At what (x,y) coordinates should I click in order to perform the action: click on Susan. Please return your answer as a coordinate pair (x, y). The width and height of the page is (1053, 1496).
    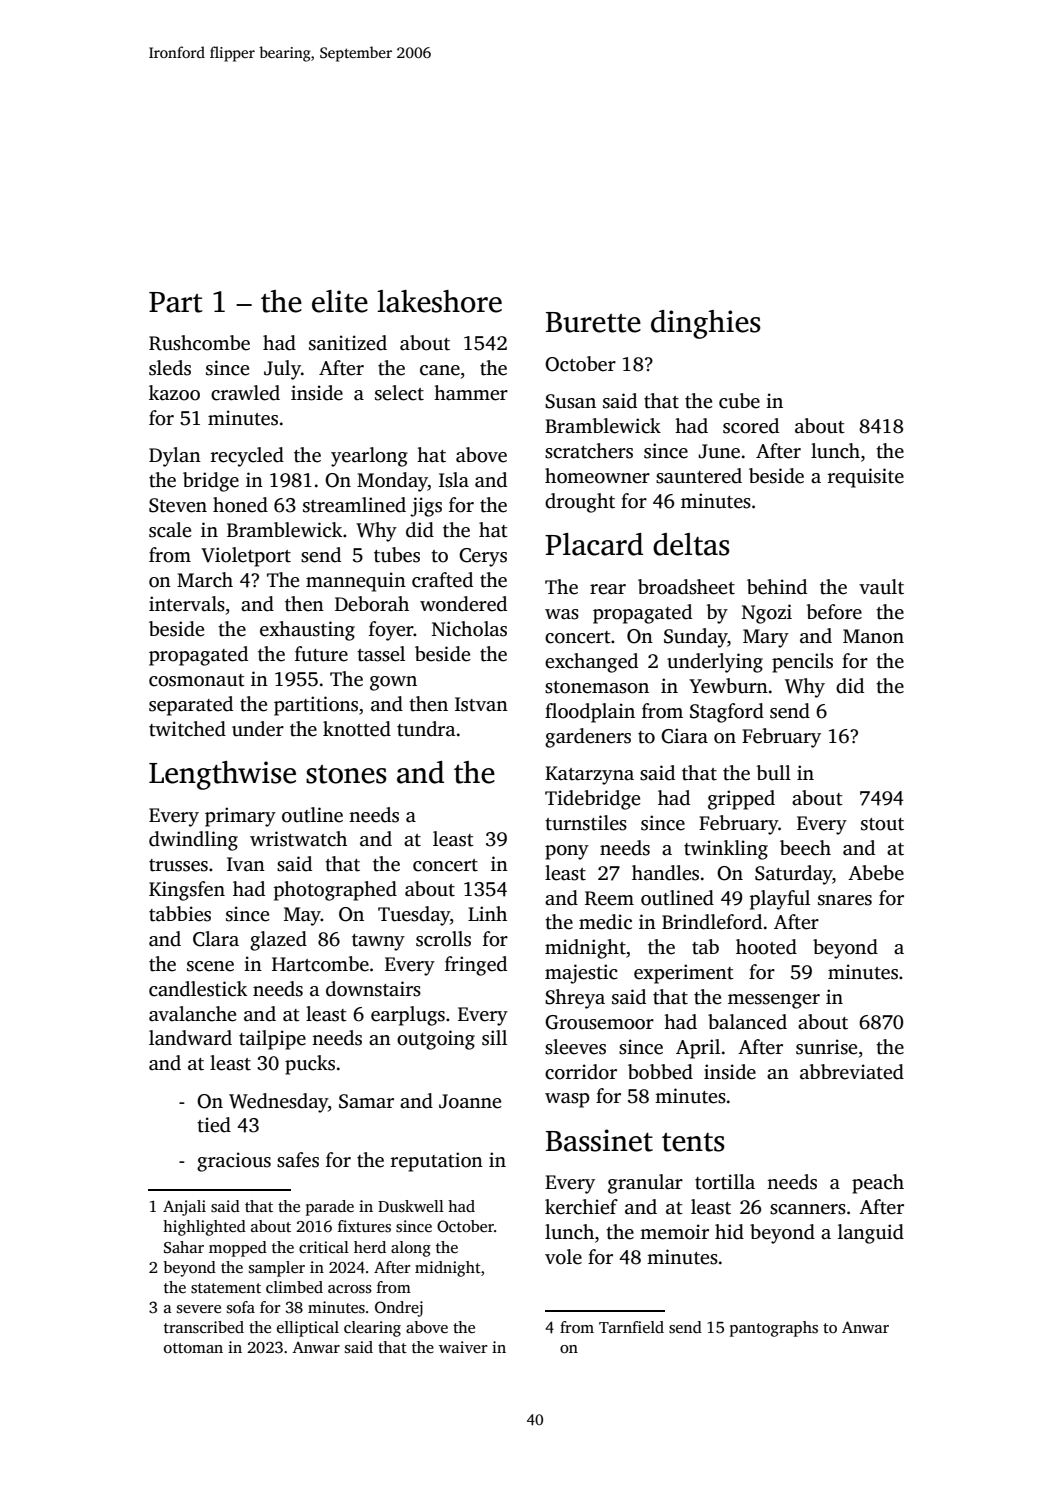
    Looking at the image, I should click on (570, 401).
